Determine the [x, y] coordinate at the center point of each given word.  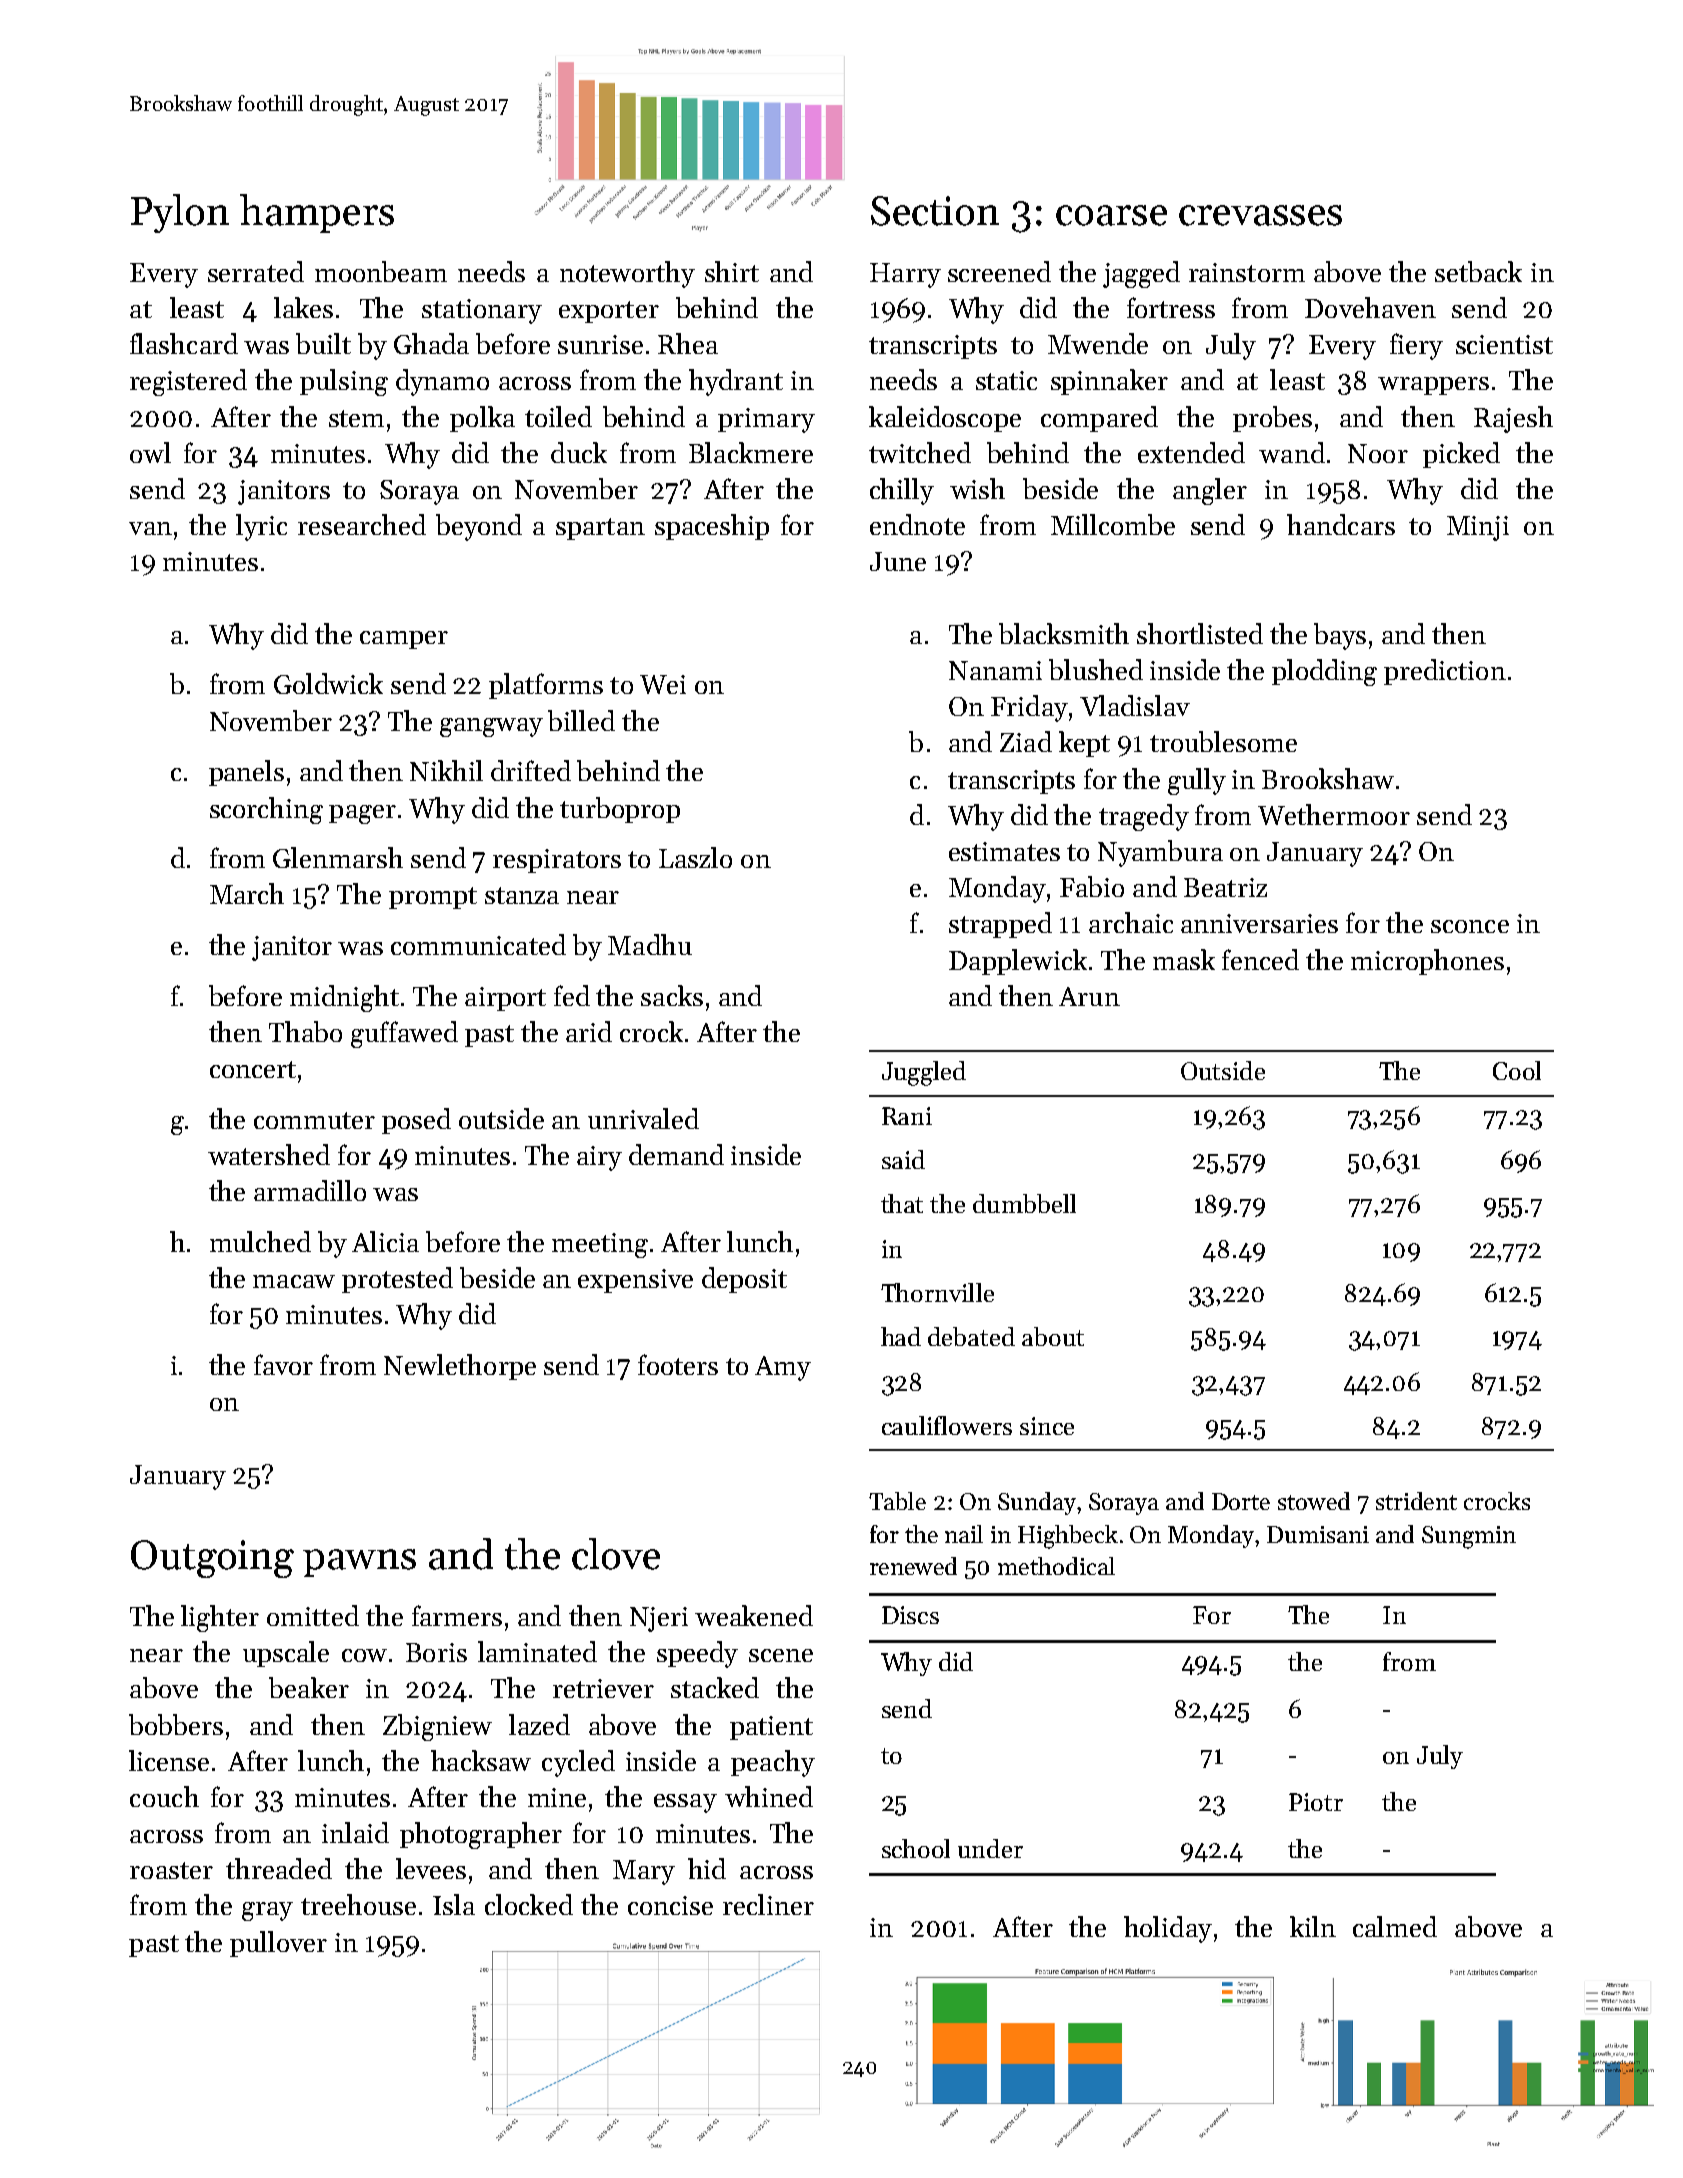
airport [505, 999]
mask [1184, 959]
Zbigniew [437, 1727]
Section [935, 211]
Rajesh [1513, 419]
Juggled [924, 1073]
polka [482, 419]
